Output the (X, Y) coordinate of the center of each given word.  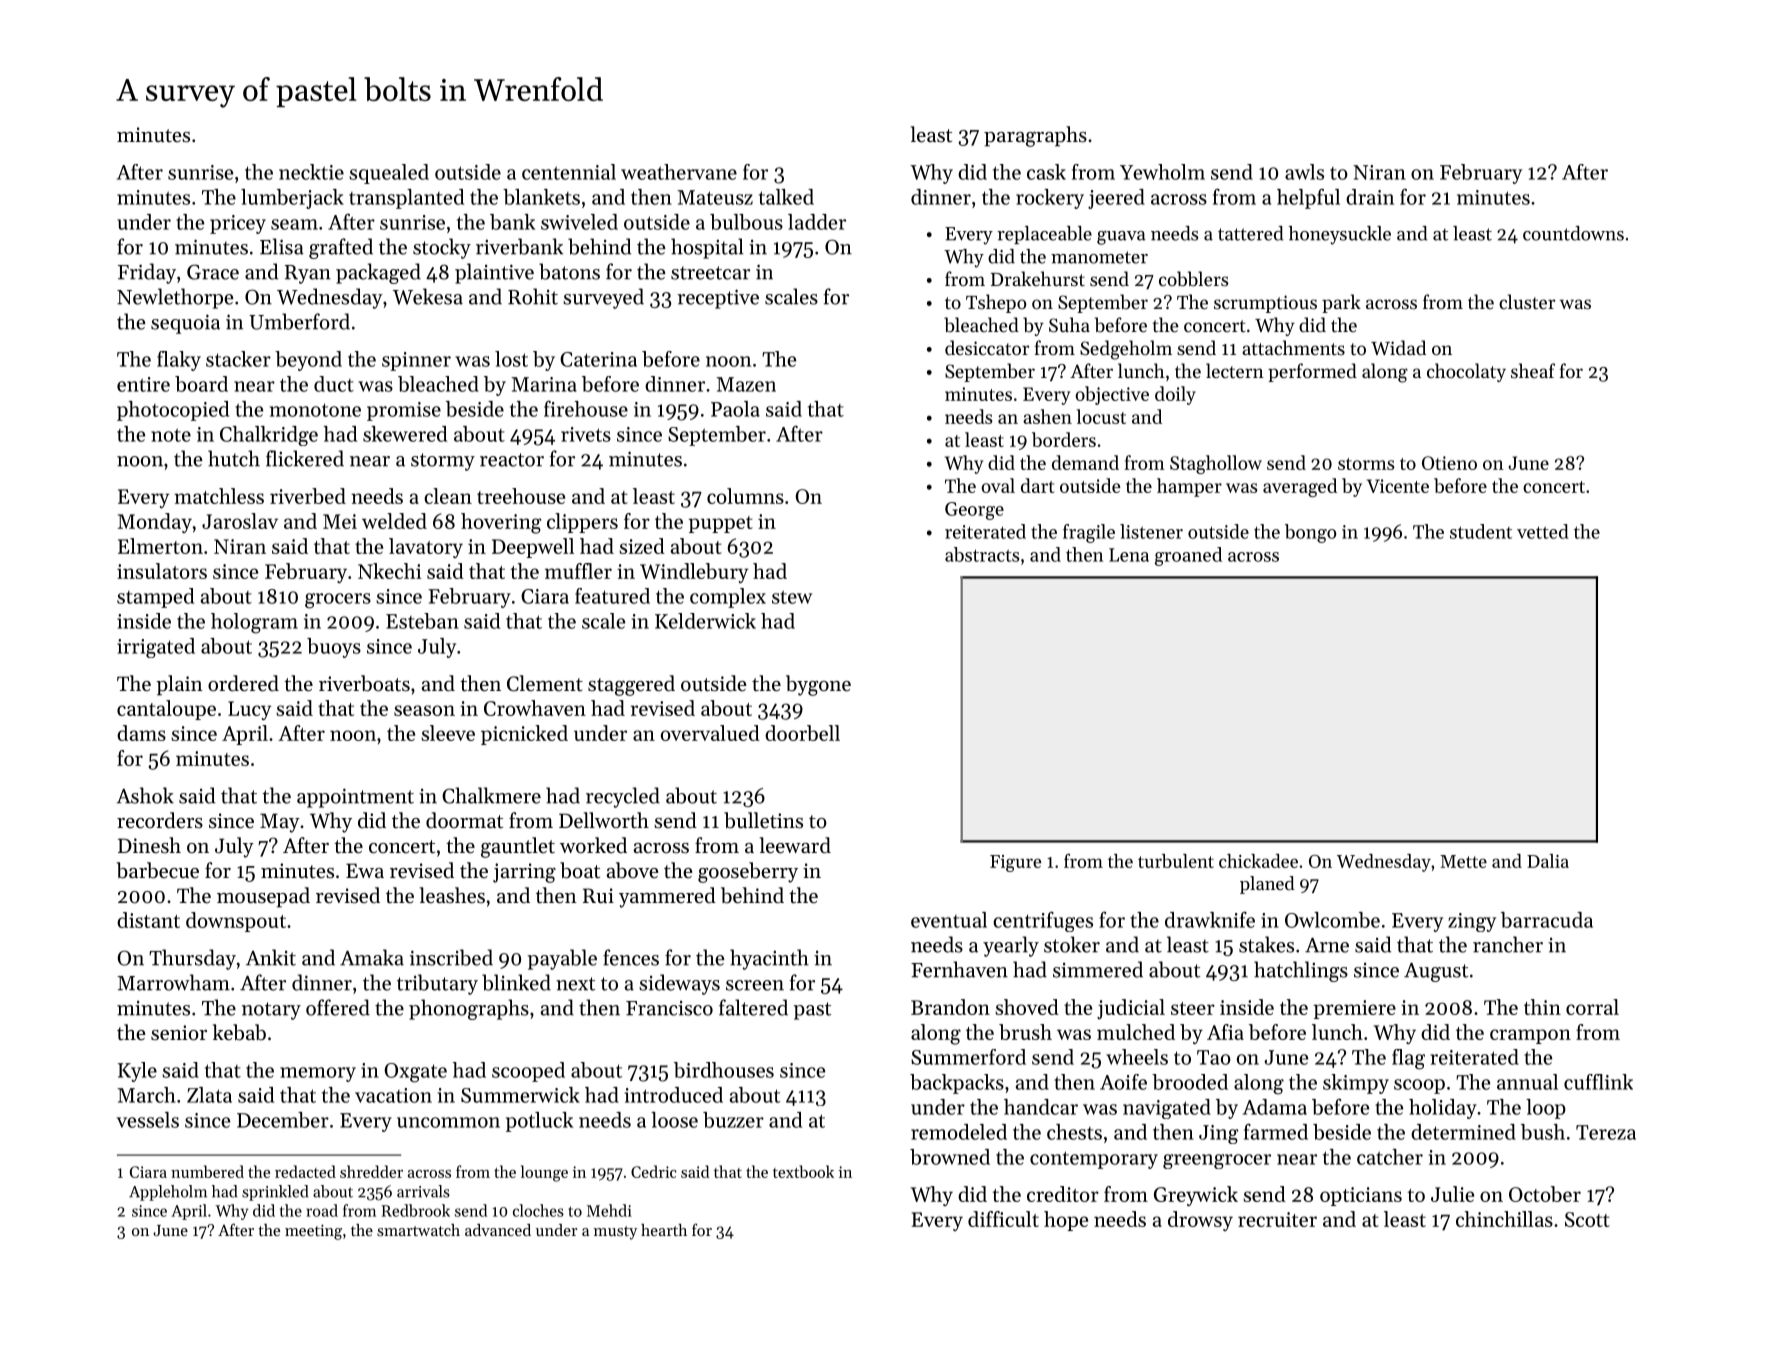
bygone (818, 685)
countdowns (1573, 233)
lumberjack (292, 199)
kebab (239, 1032)
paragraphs (1035, 136)
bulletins (763, 820)
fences (631, 957)
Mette (1463, 861)
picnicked (524, 735)
